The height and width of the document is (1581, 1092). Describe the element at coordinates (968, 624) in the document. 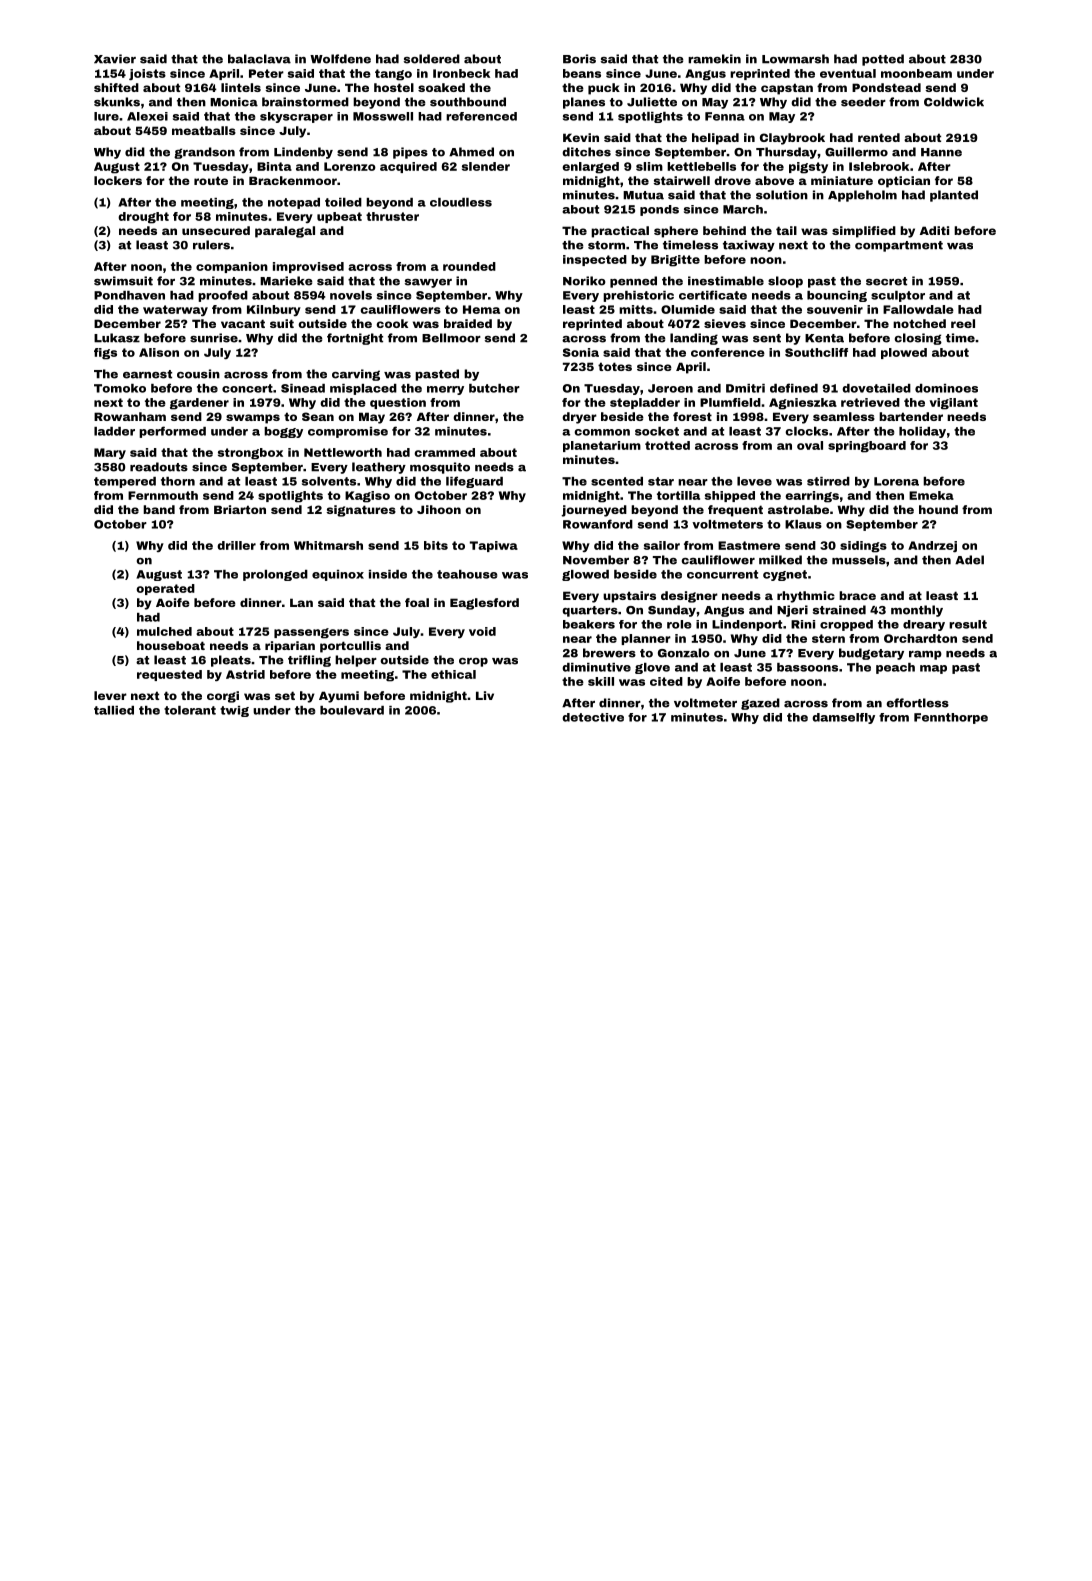

I see `result` at that location.
